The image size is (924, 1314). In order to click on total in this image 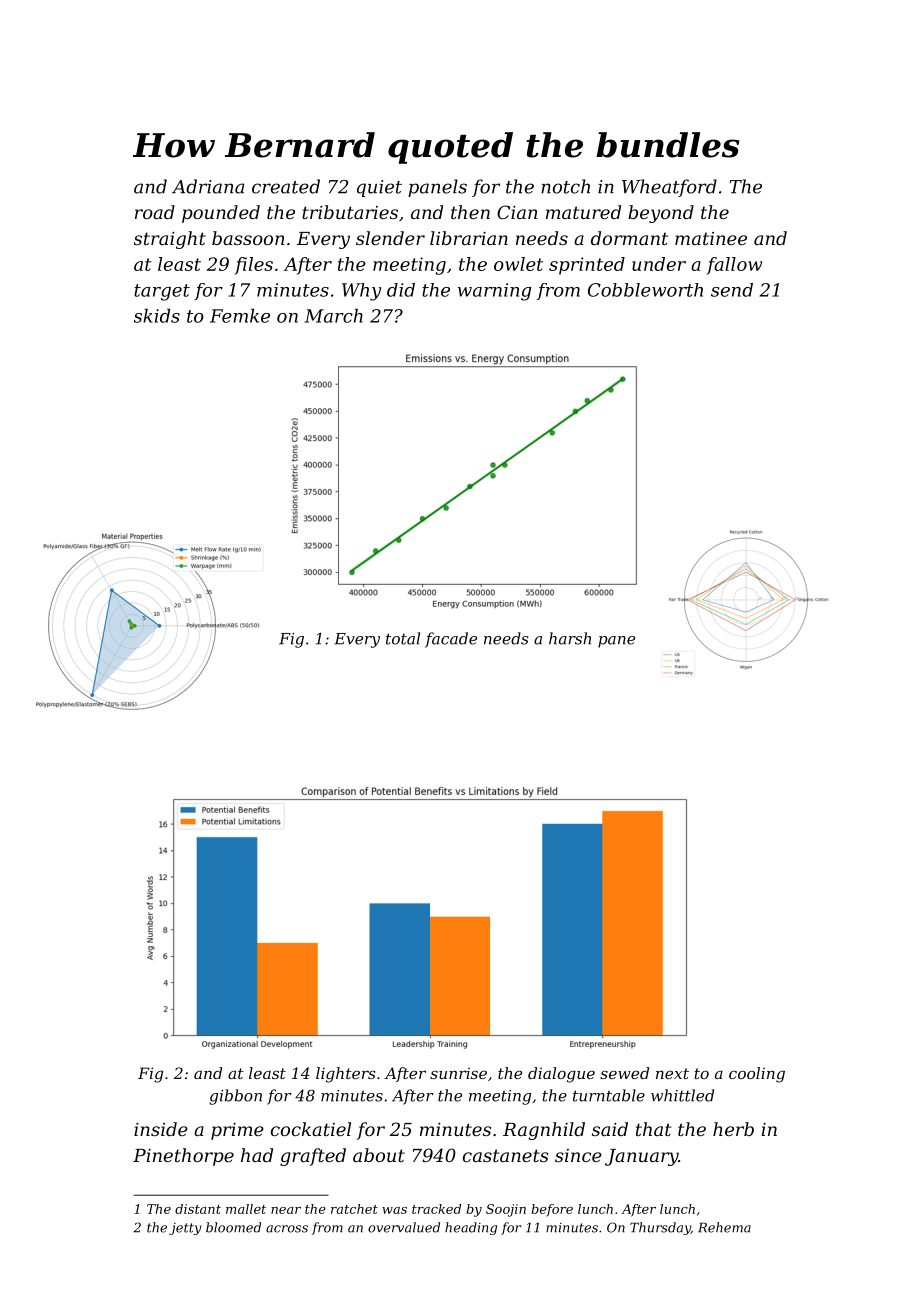, I will do `click(403, 638)`.
